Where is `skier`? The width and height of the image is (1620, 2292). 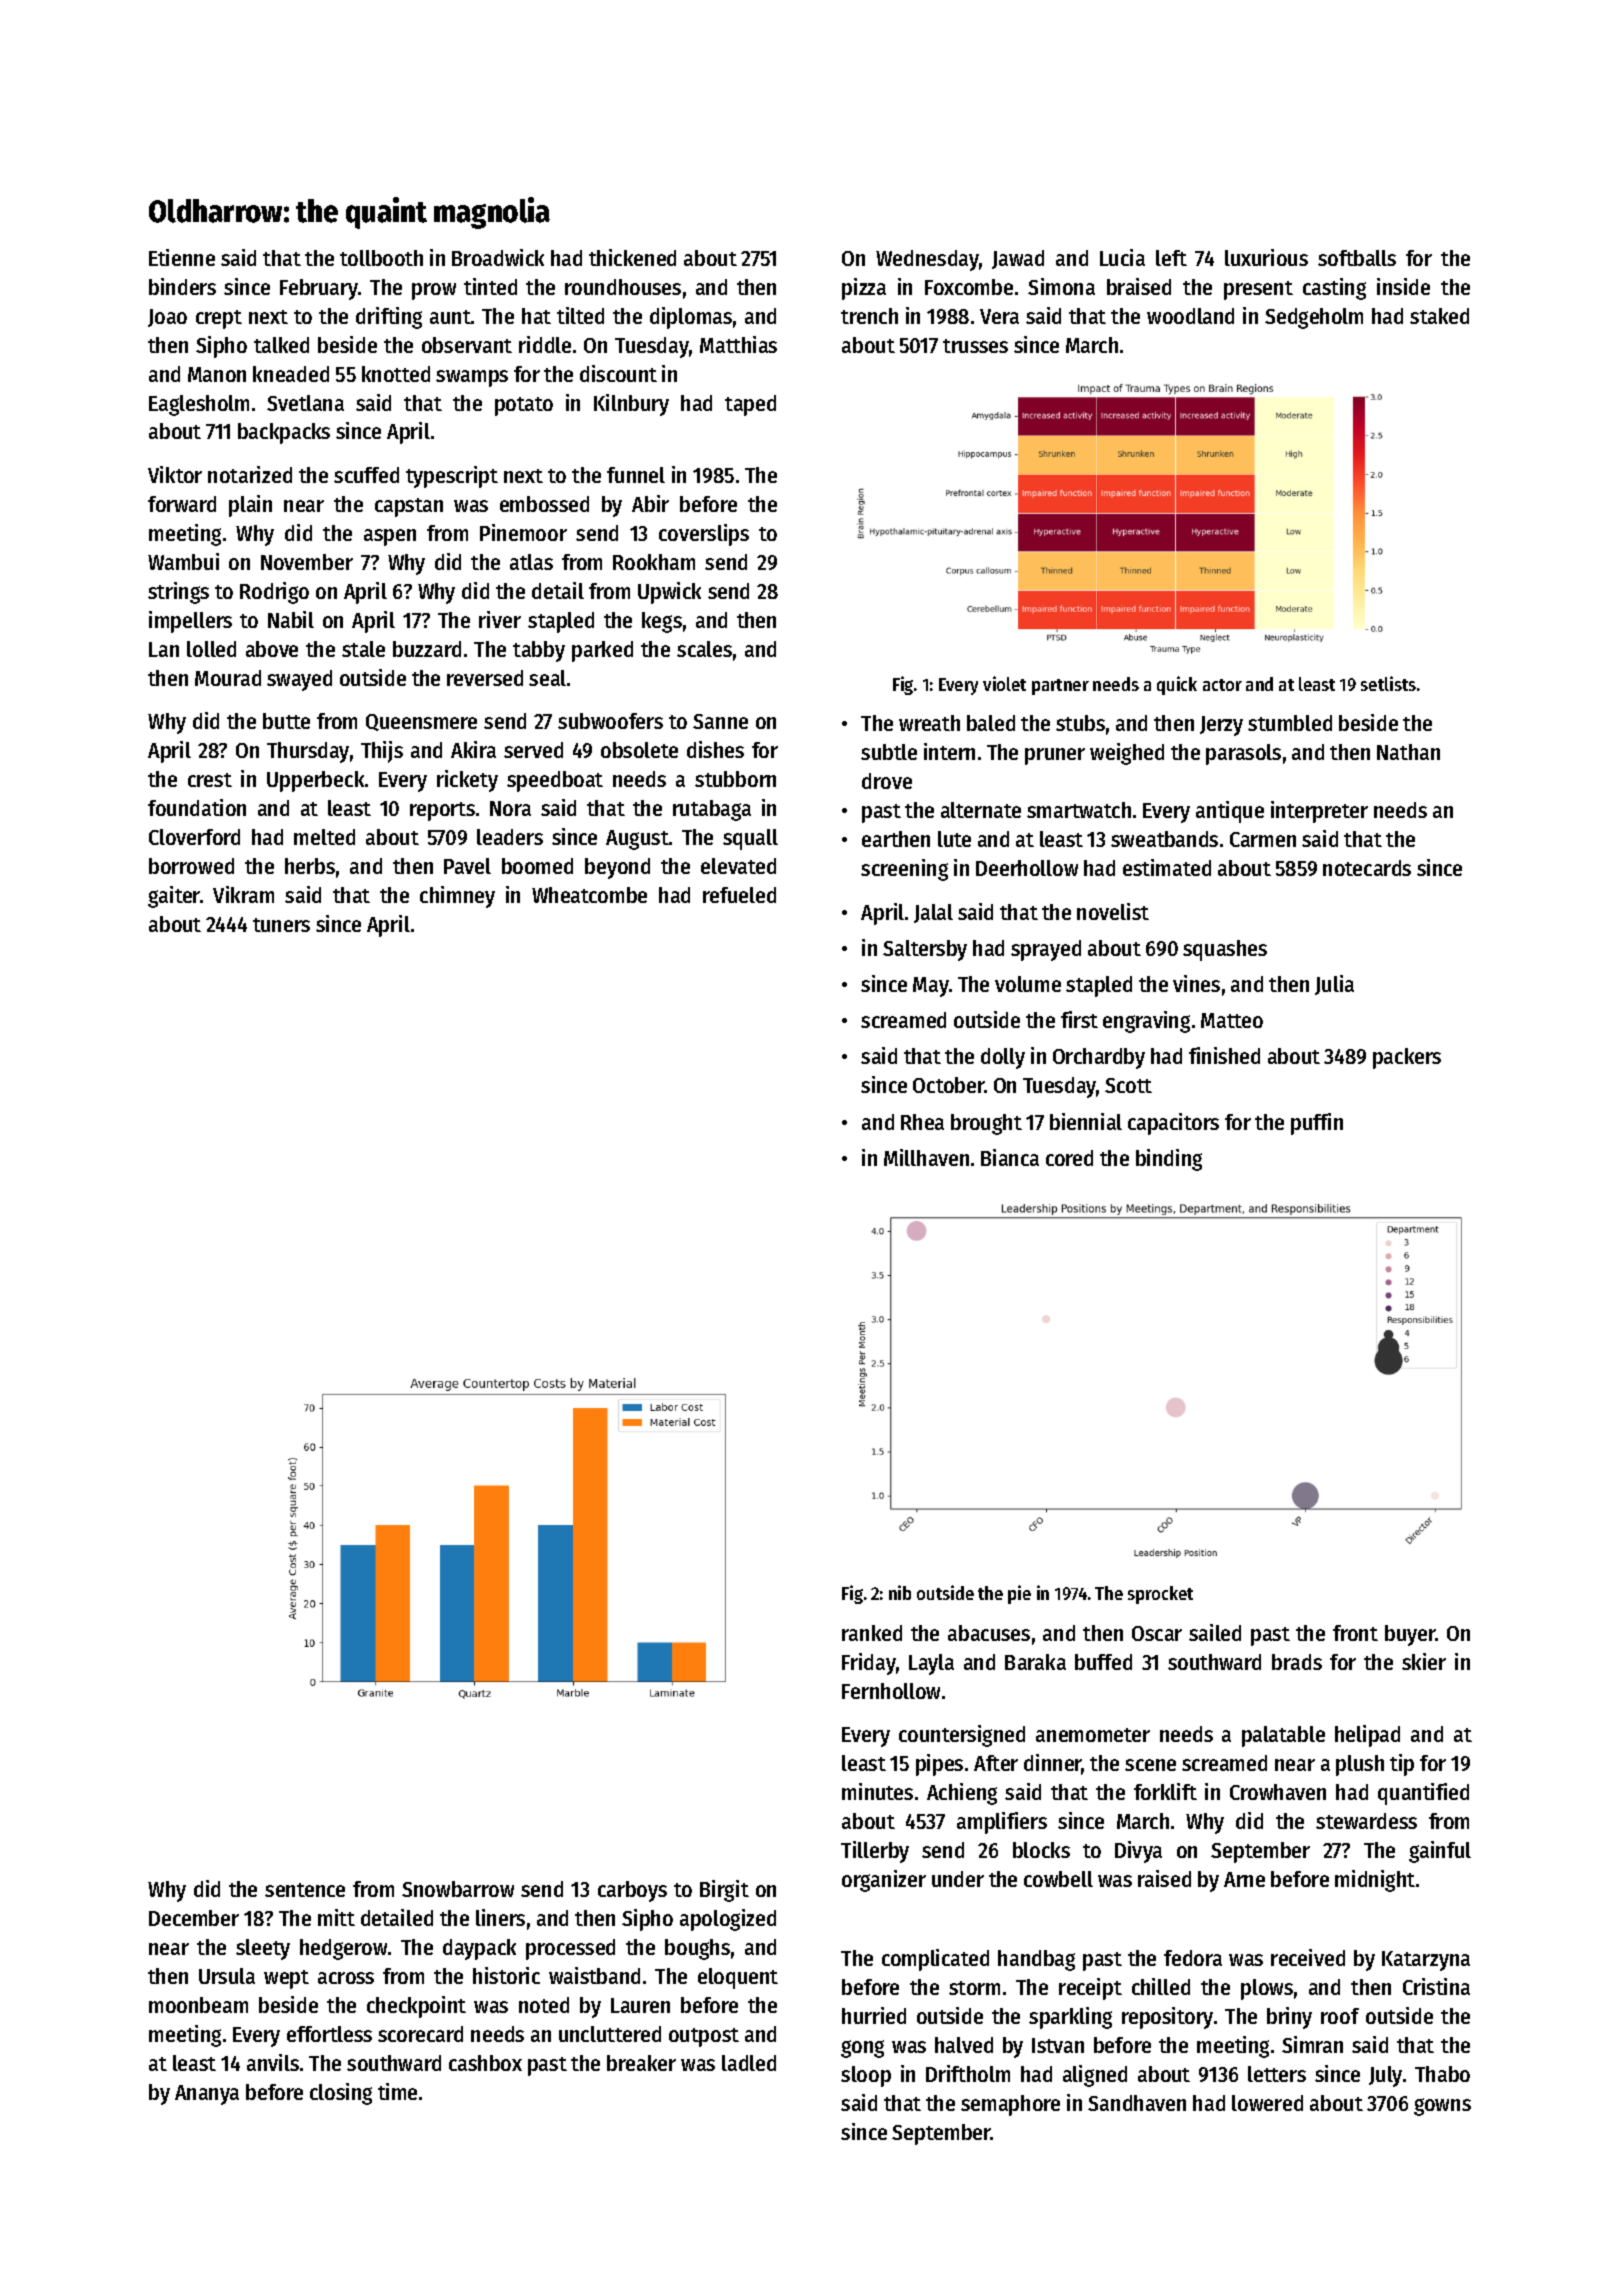 skier is located at coordinates (1424, 1661).
